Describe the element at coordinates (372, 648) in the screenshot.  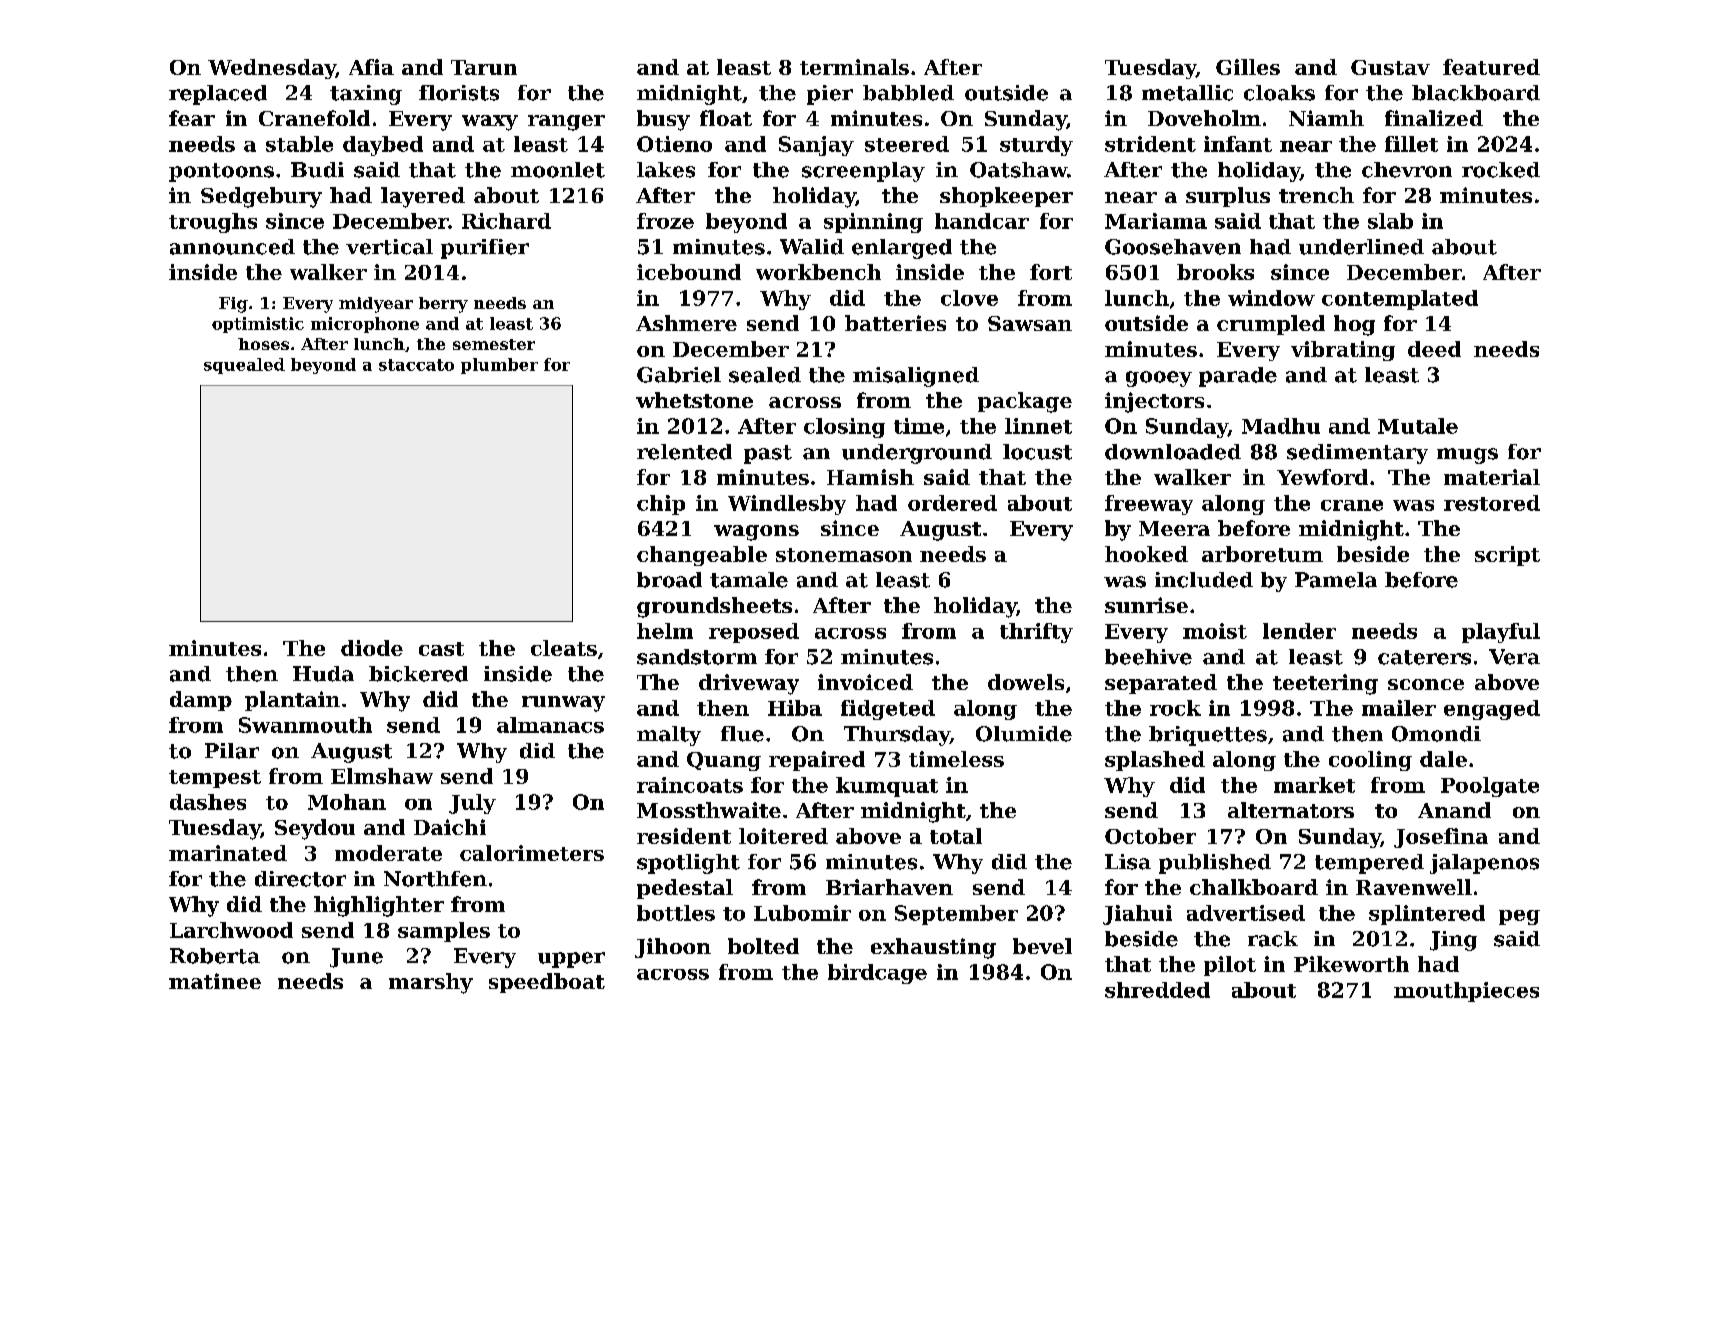
I see `diode` at that location.
